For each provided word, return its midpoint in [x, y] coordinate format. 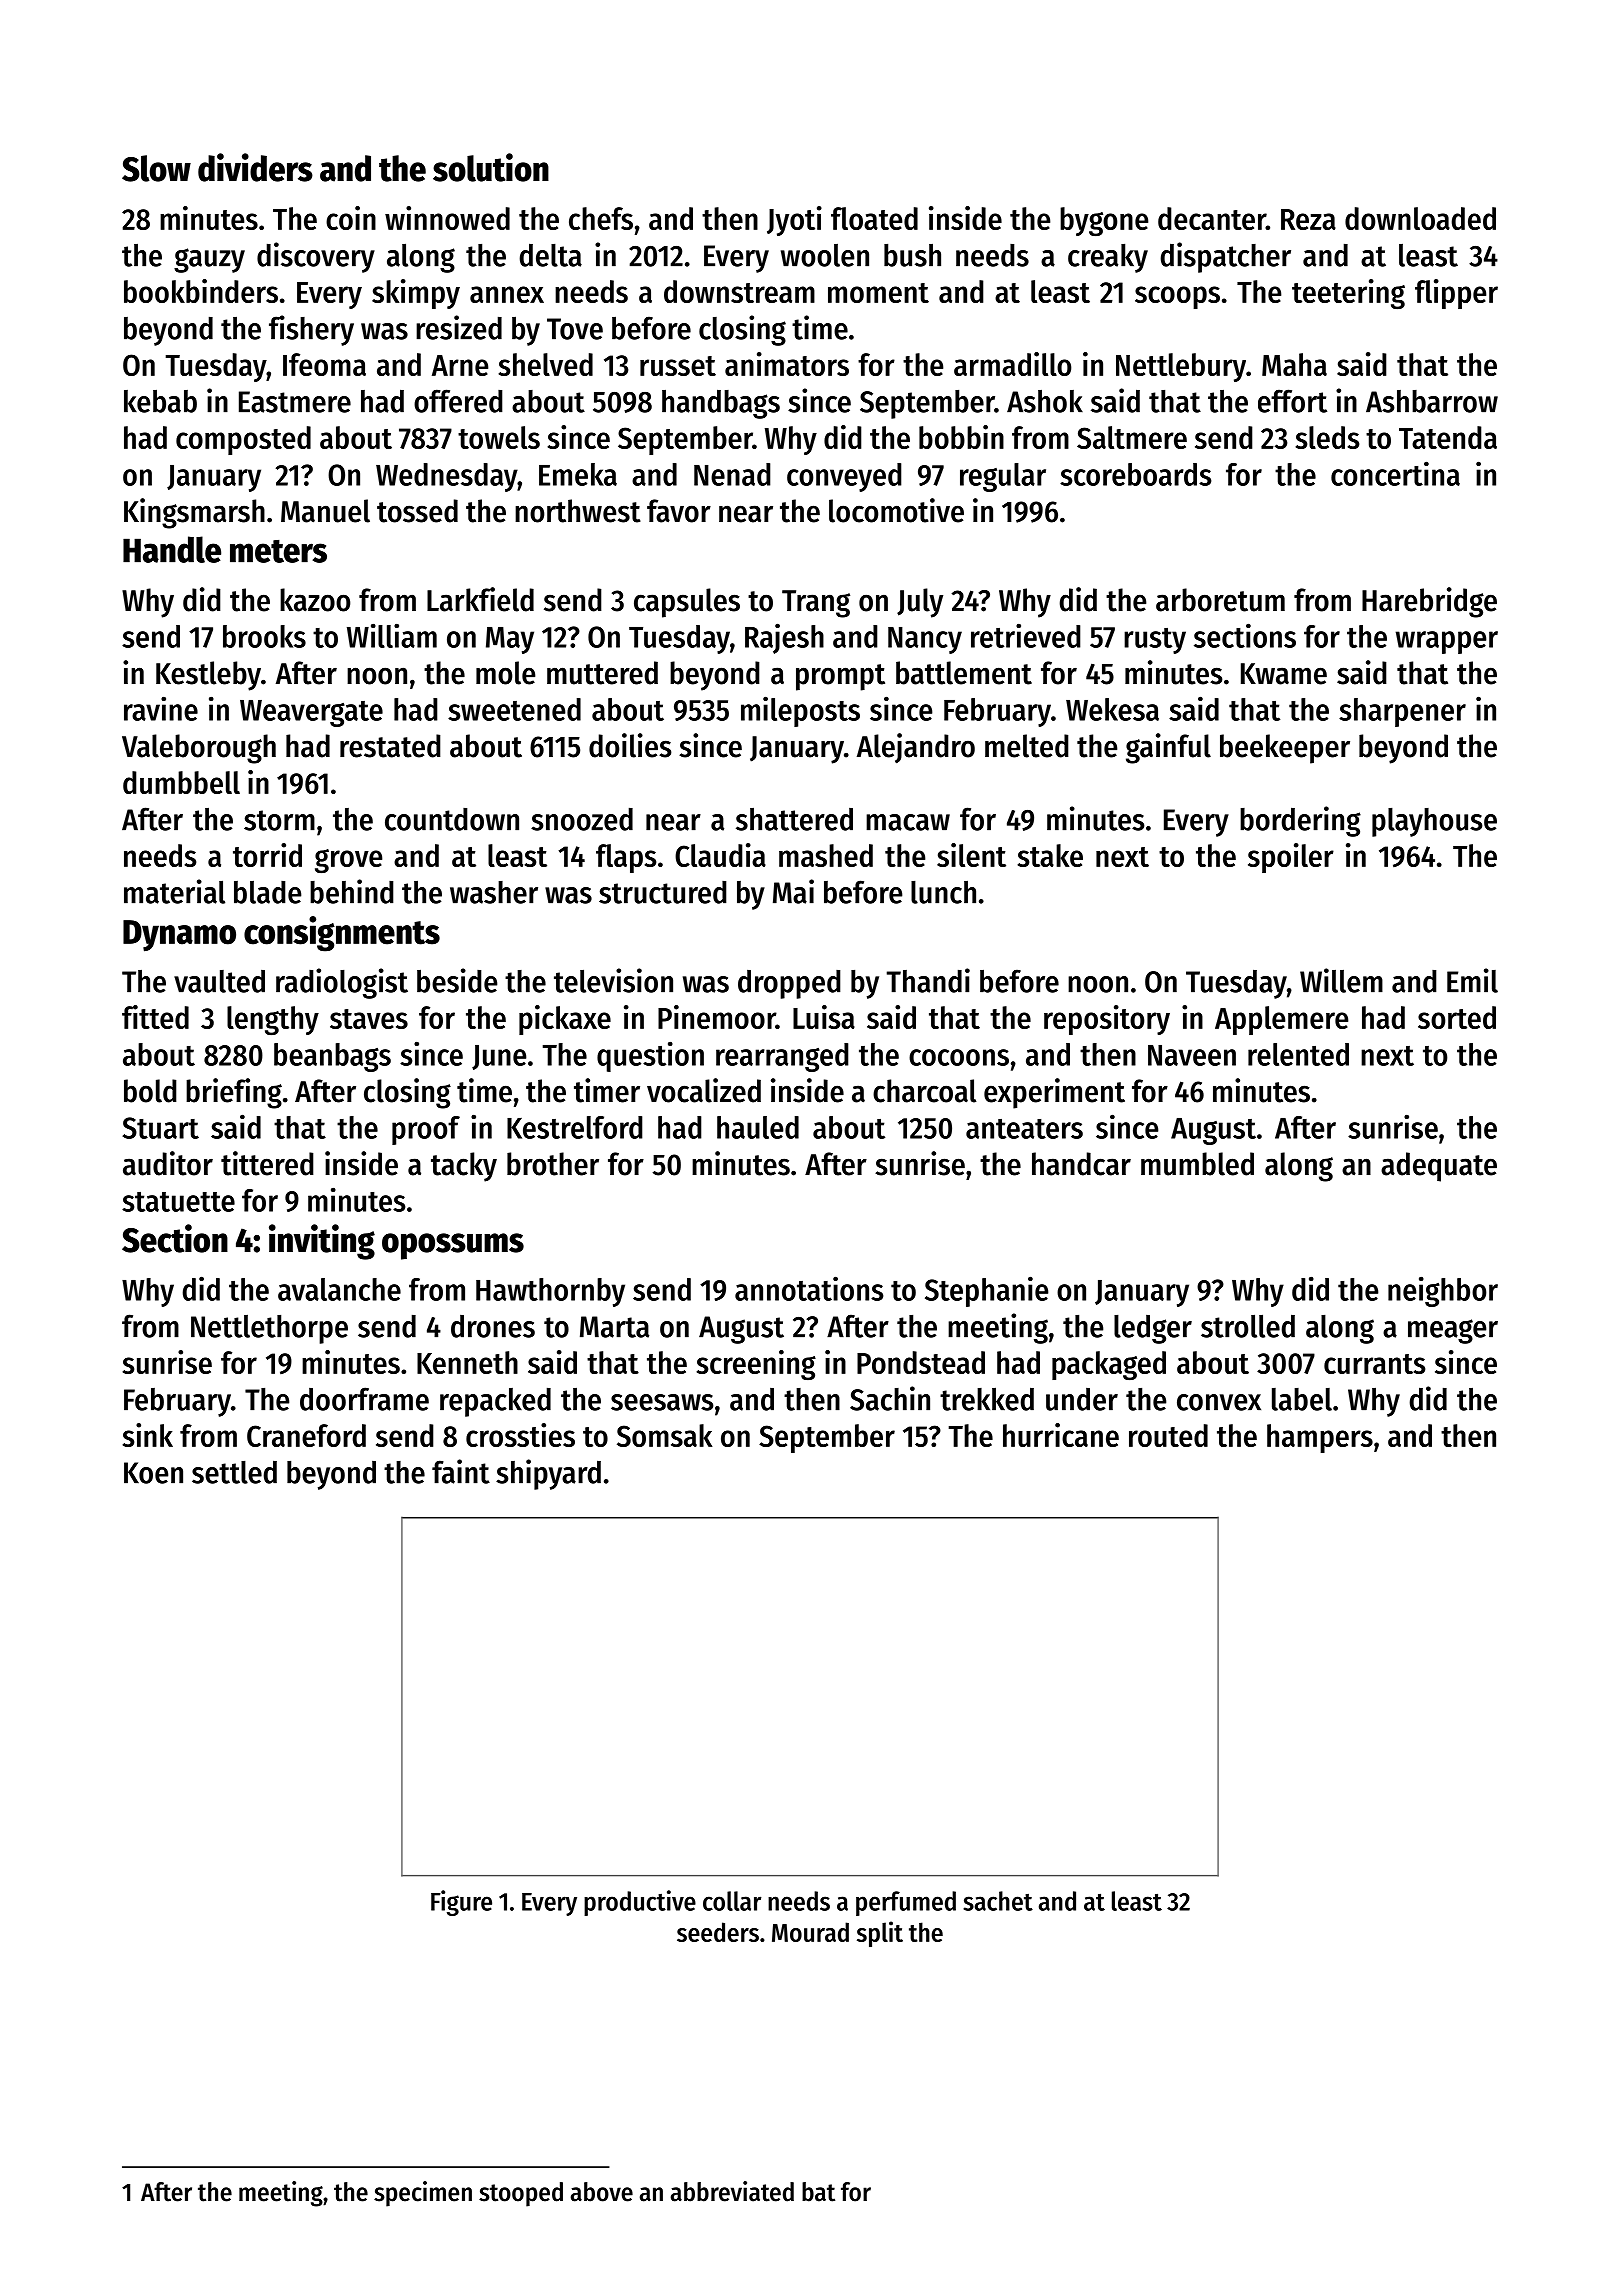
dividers [255, 167]
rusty [1155, 641]
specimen [423, 2194]
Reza [1308, 219]
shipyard [548, 1474]
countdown [452, 819]
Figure [461, 1903]
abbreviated [732, 2191]
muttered [602, 673]
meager [1453, 1331]
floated [874, 218]
